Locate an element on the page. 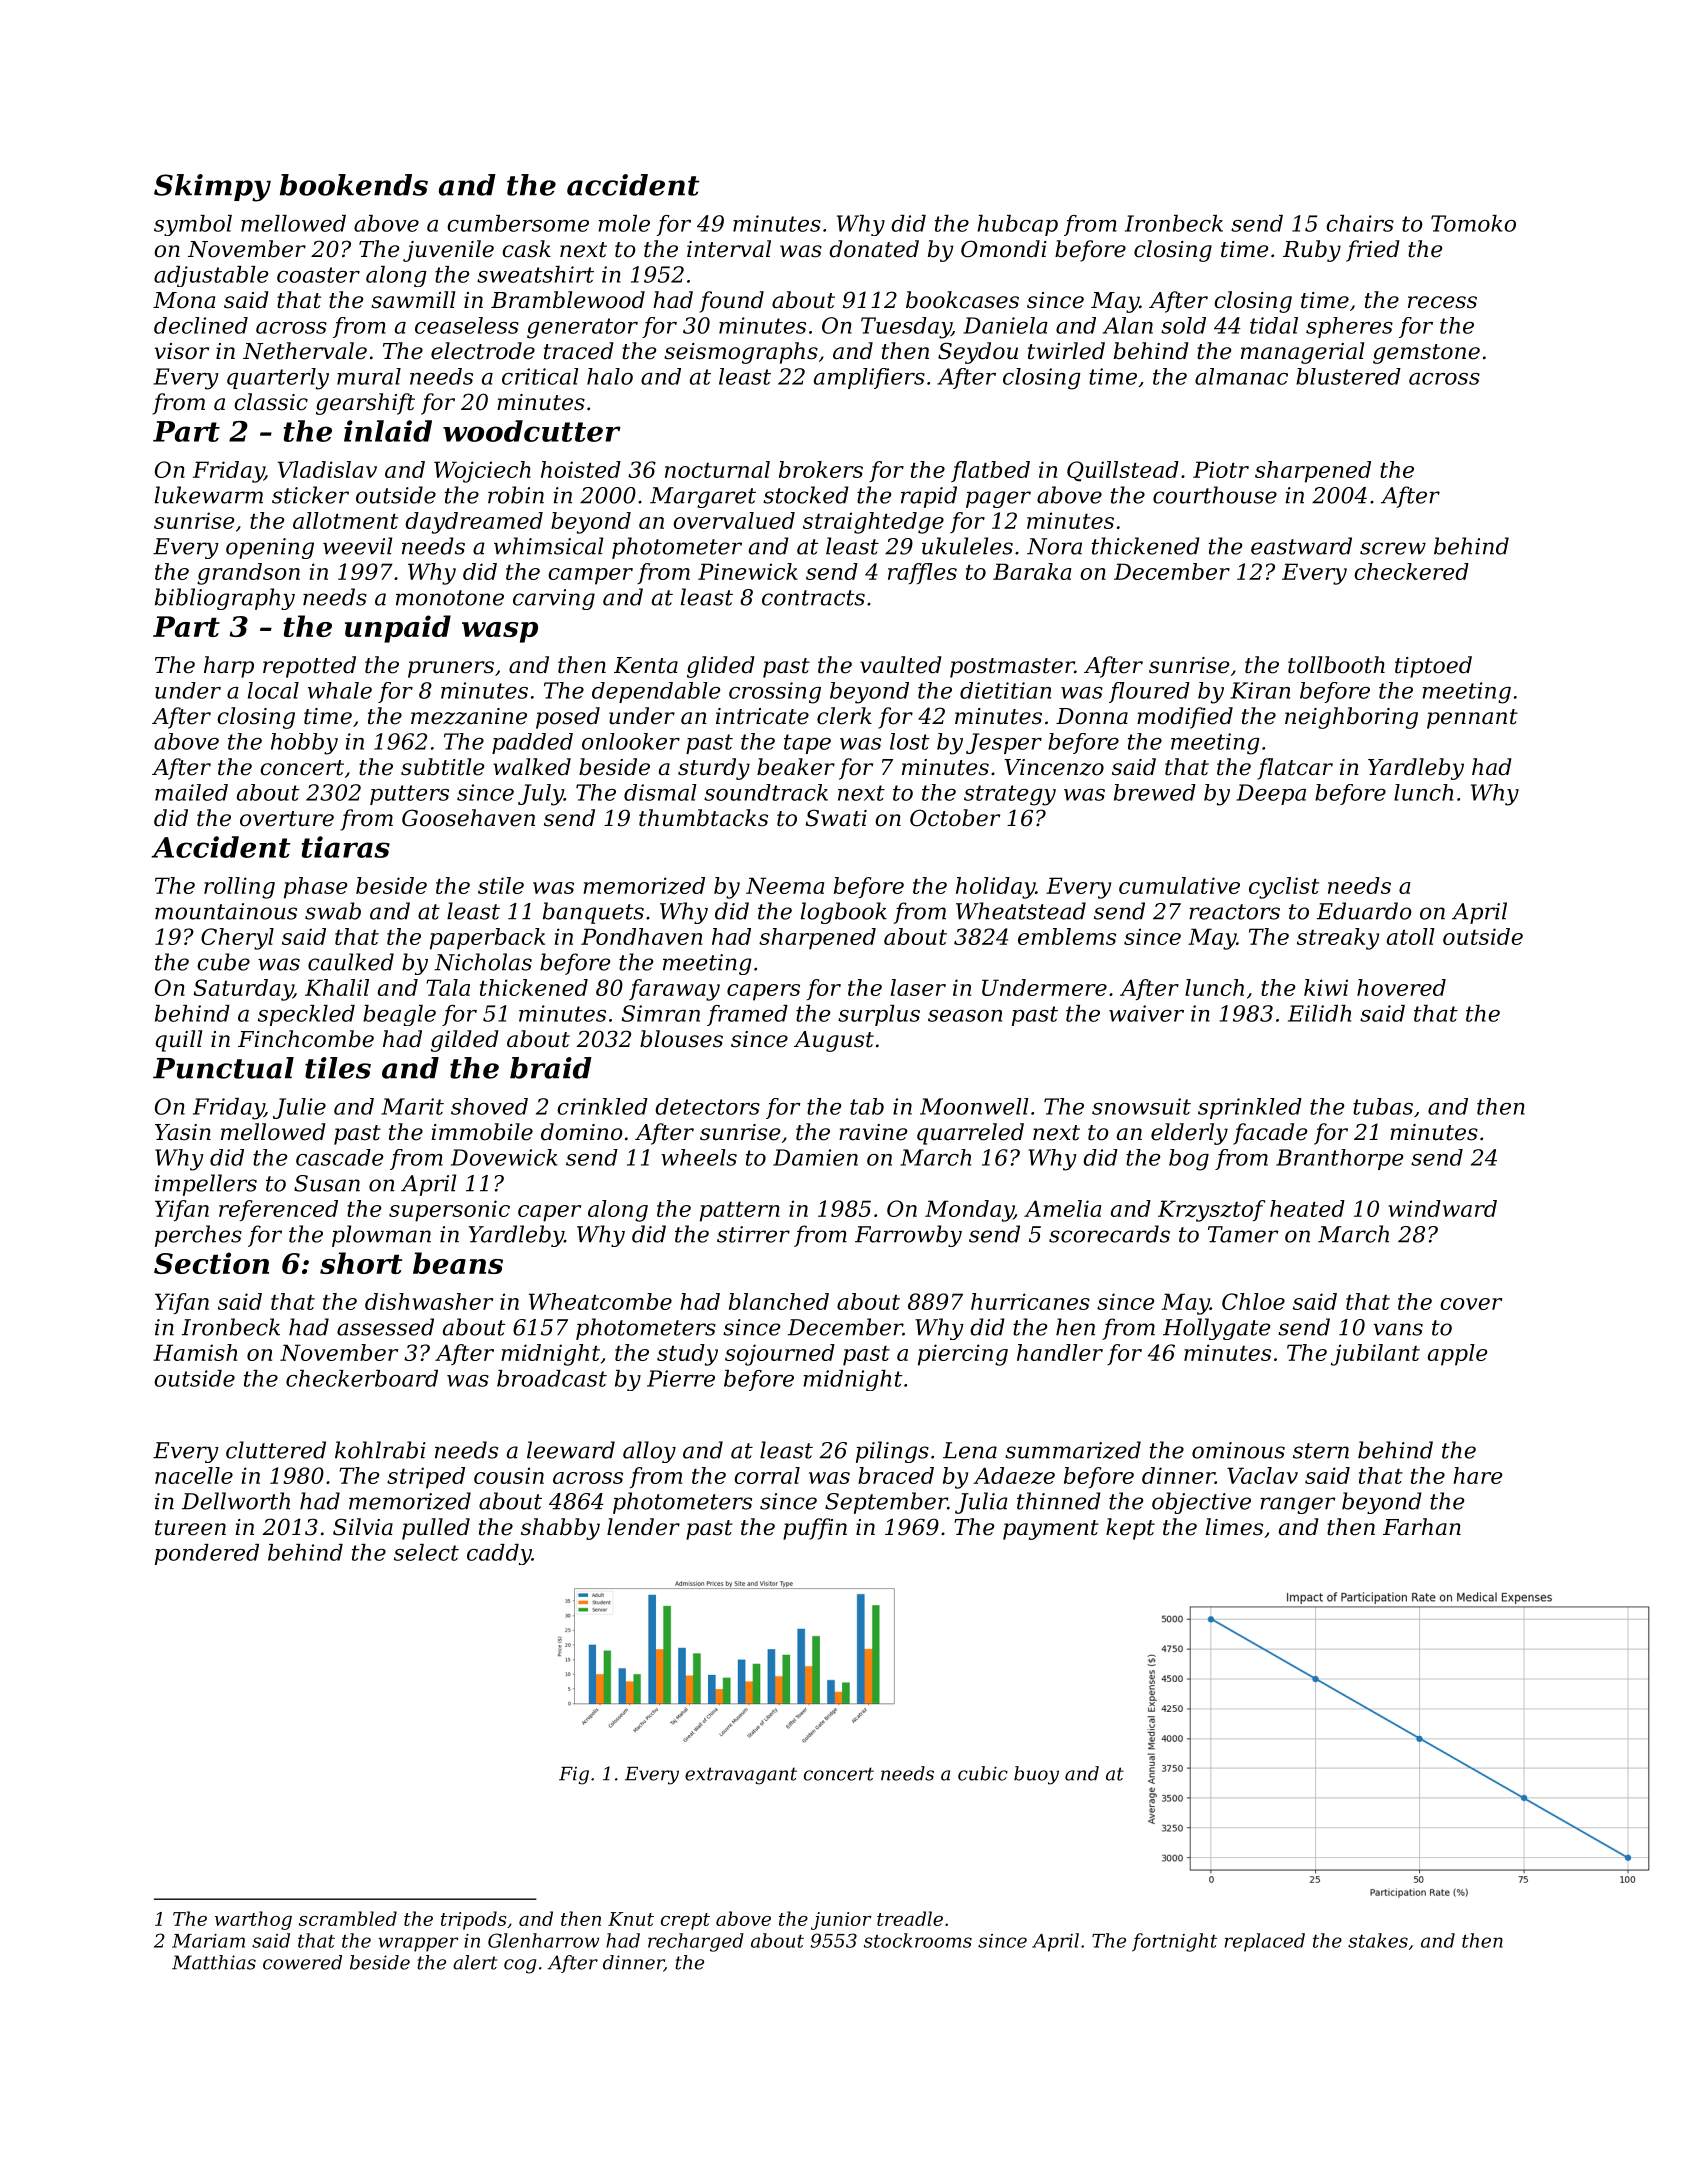  Chloe is located at coordinates (1253, 1301).
